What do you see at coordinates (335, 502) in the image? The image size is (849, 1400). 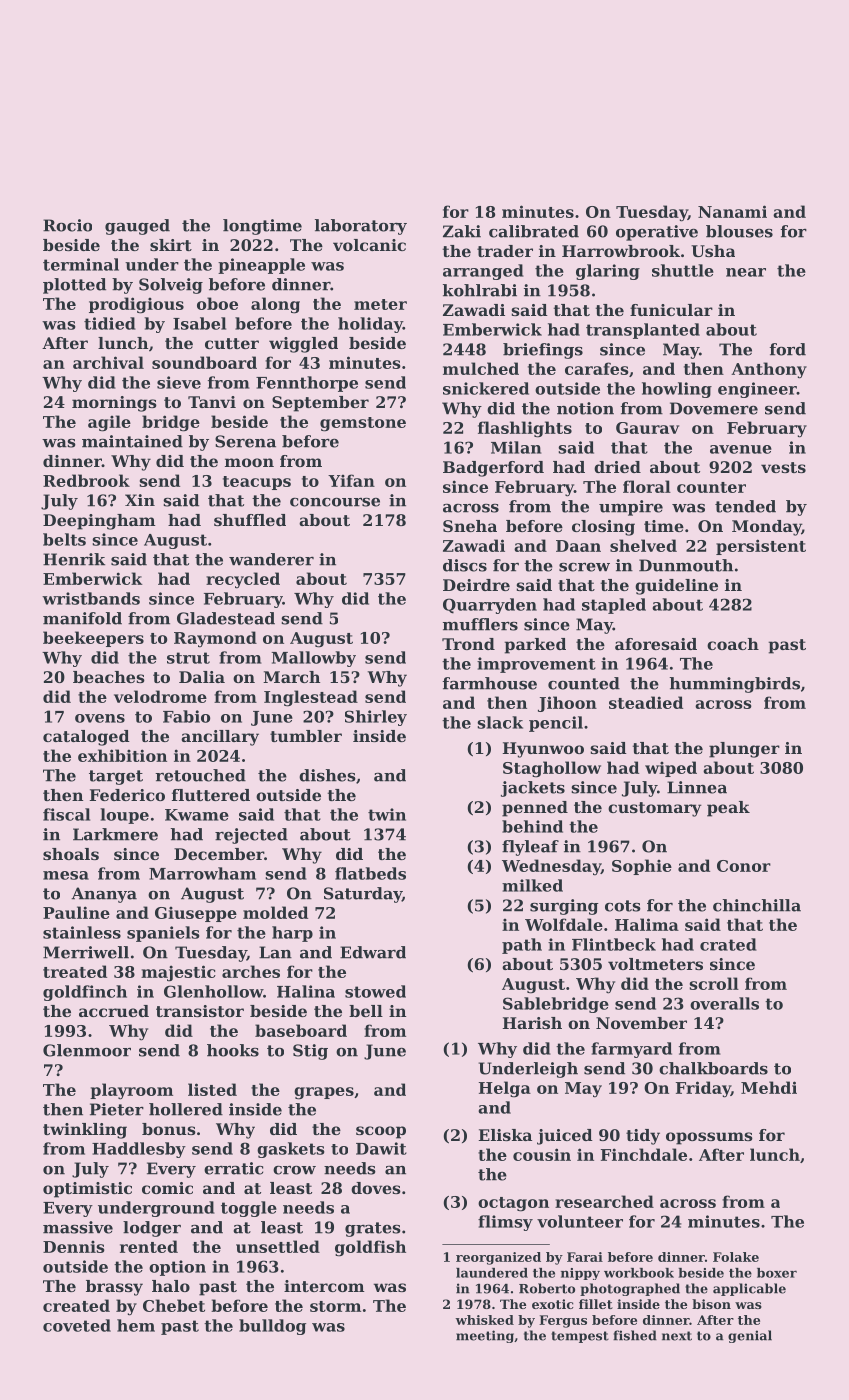 I see `concourse` at bounding box center [335, 502].
